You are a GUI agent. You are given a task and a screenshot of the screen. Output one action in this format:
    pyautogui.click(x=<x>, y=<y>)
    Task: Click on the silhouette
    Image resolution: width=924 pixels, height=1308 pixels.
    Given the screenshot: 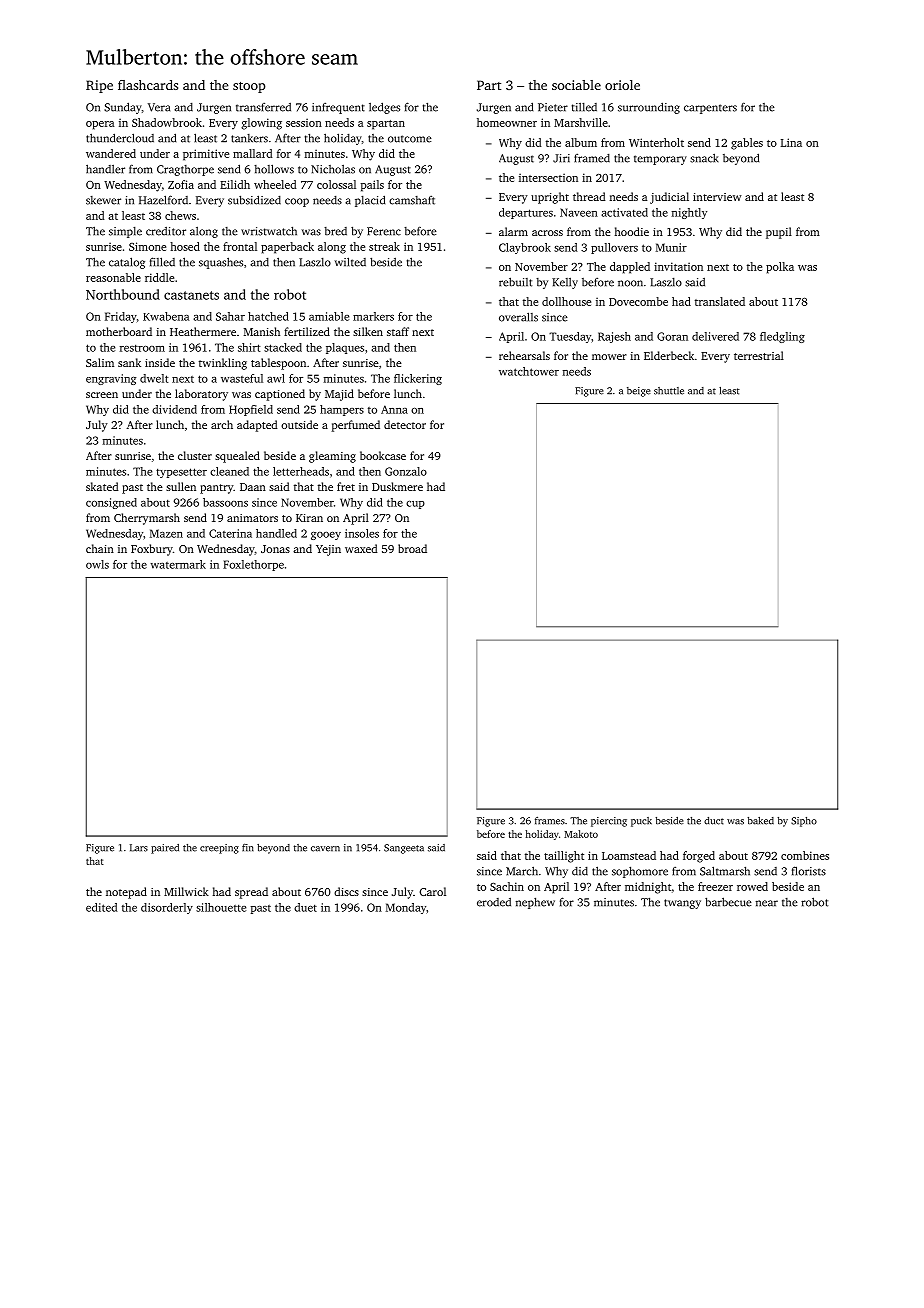 What is the action you would take?
    pyautogui.click(x=221, y=907)
